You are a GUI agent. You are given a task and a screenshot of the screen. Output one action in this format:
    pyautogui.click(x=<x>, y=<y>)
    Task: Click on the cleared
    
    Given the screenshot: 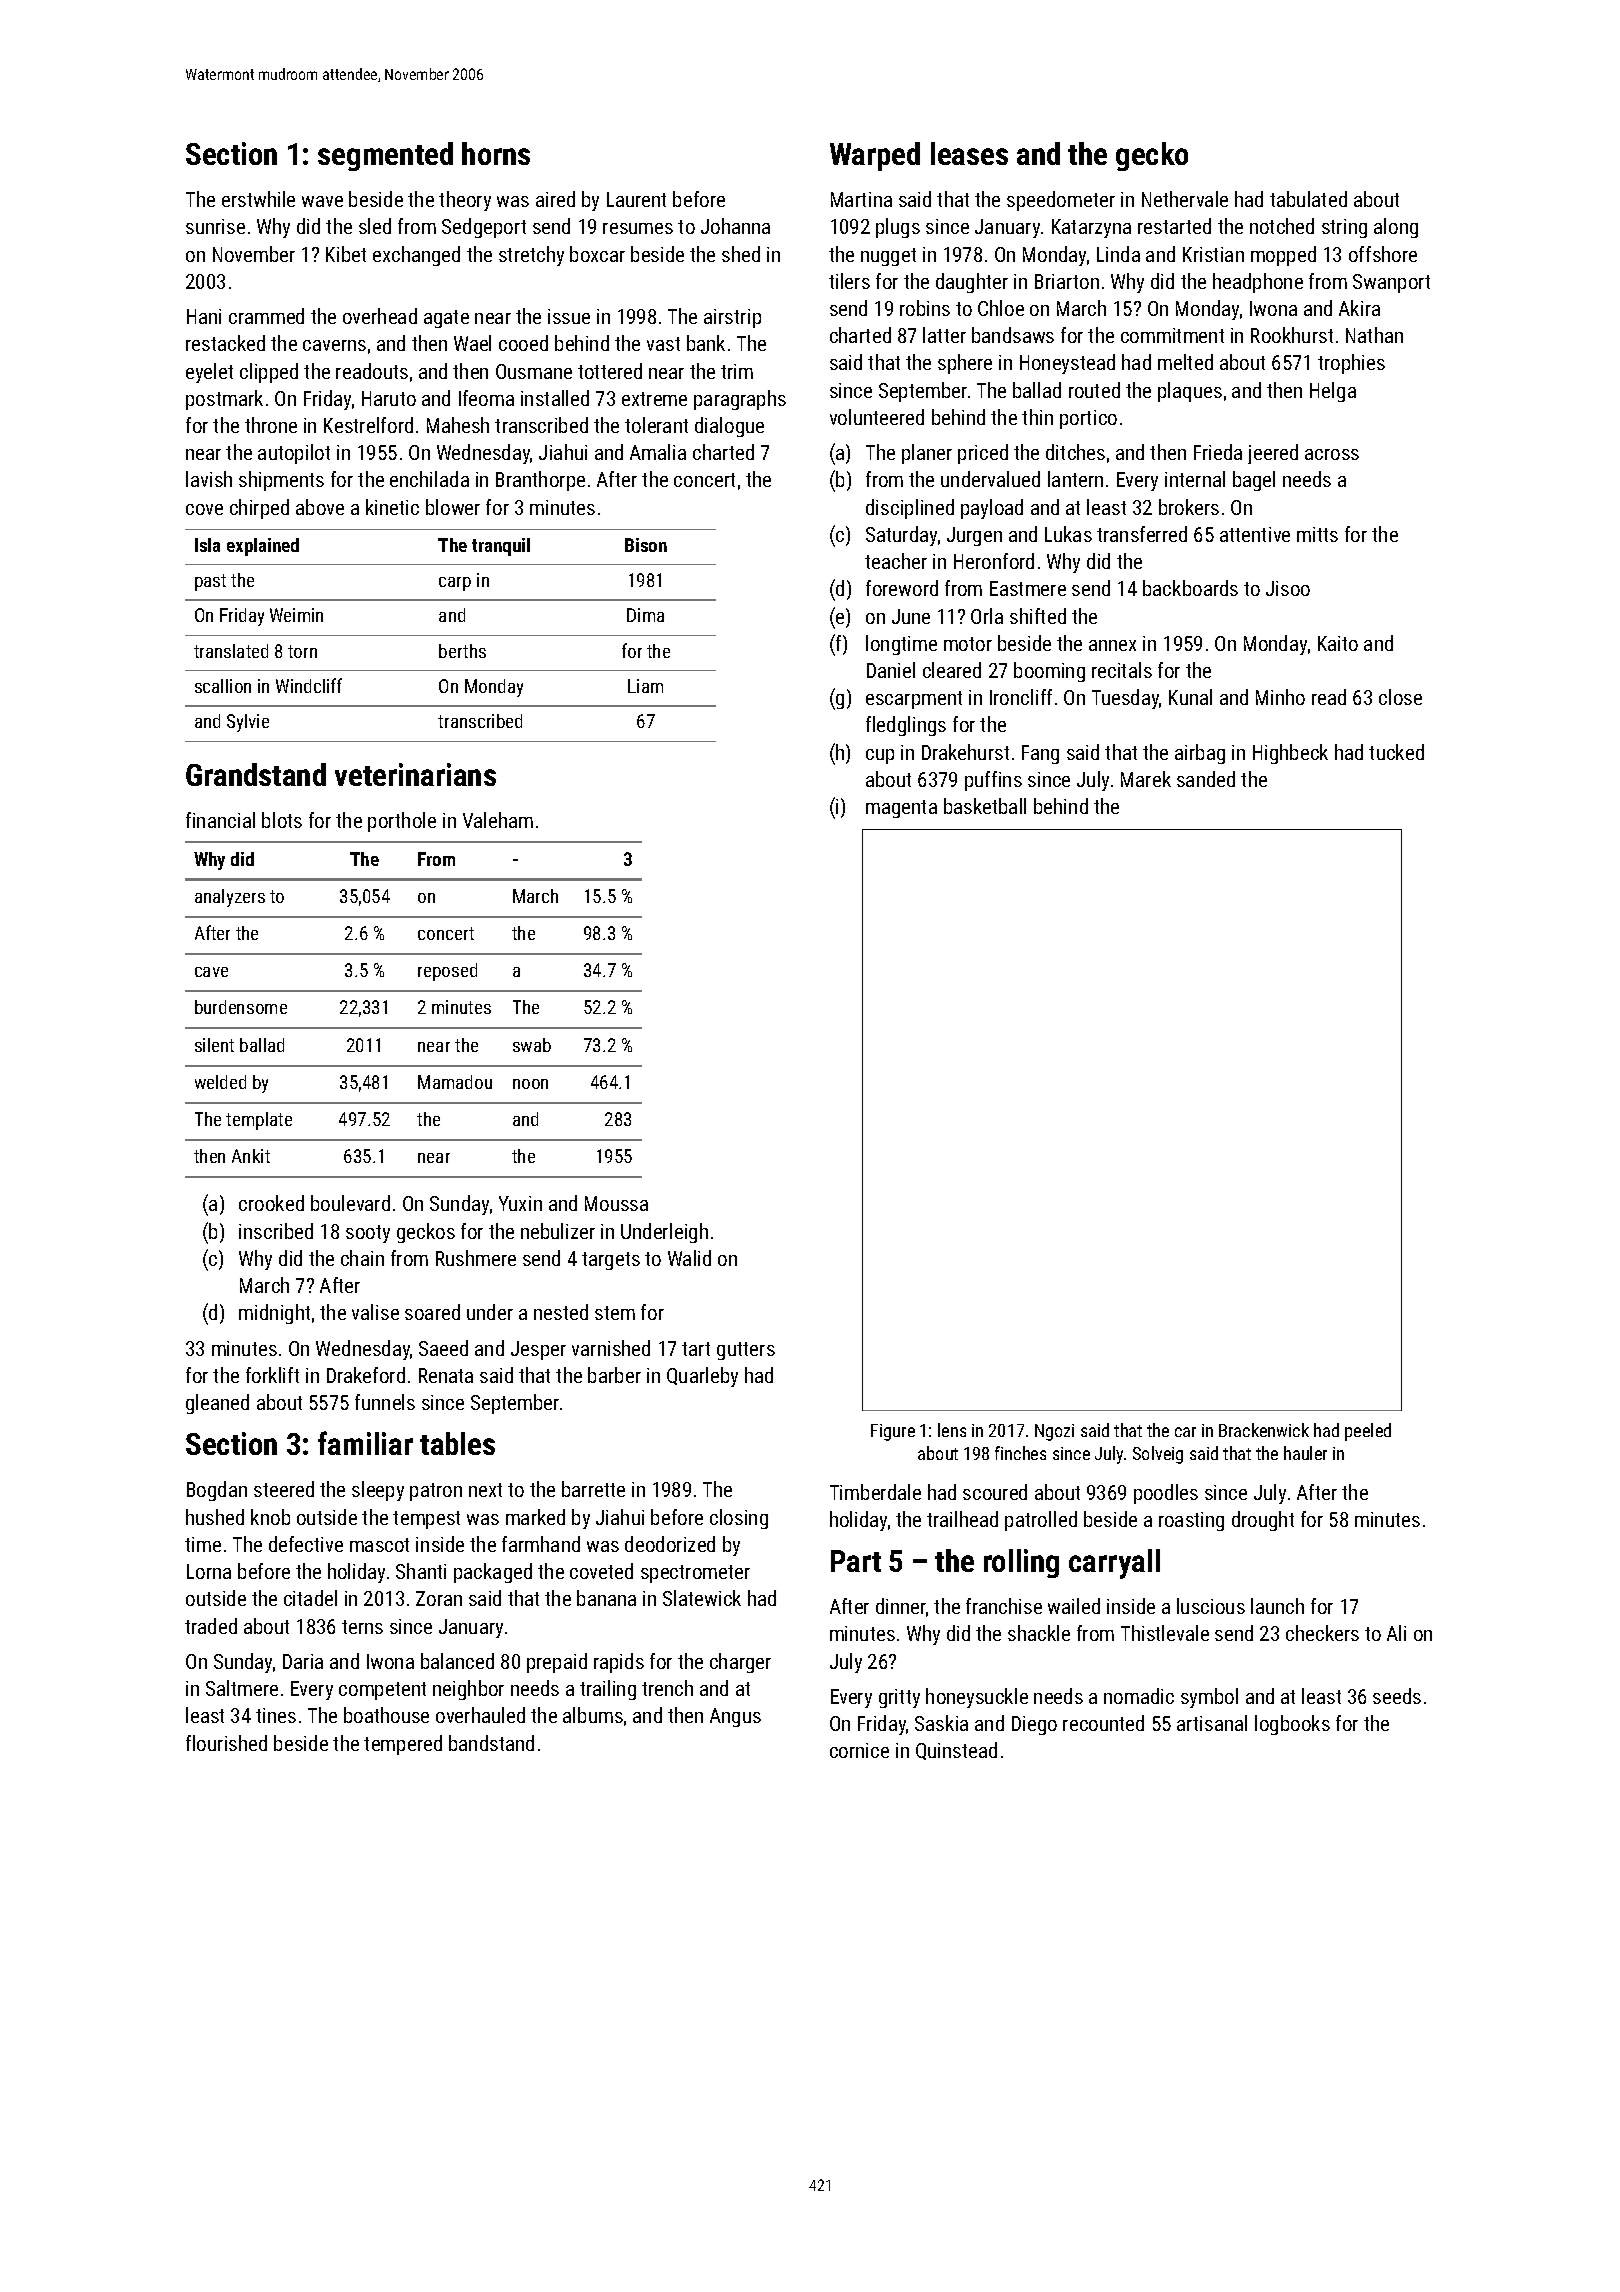 What is the action you would take?
    pyautogui.click(x=952, y=670)
